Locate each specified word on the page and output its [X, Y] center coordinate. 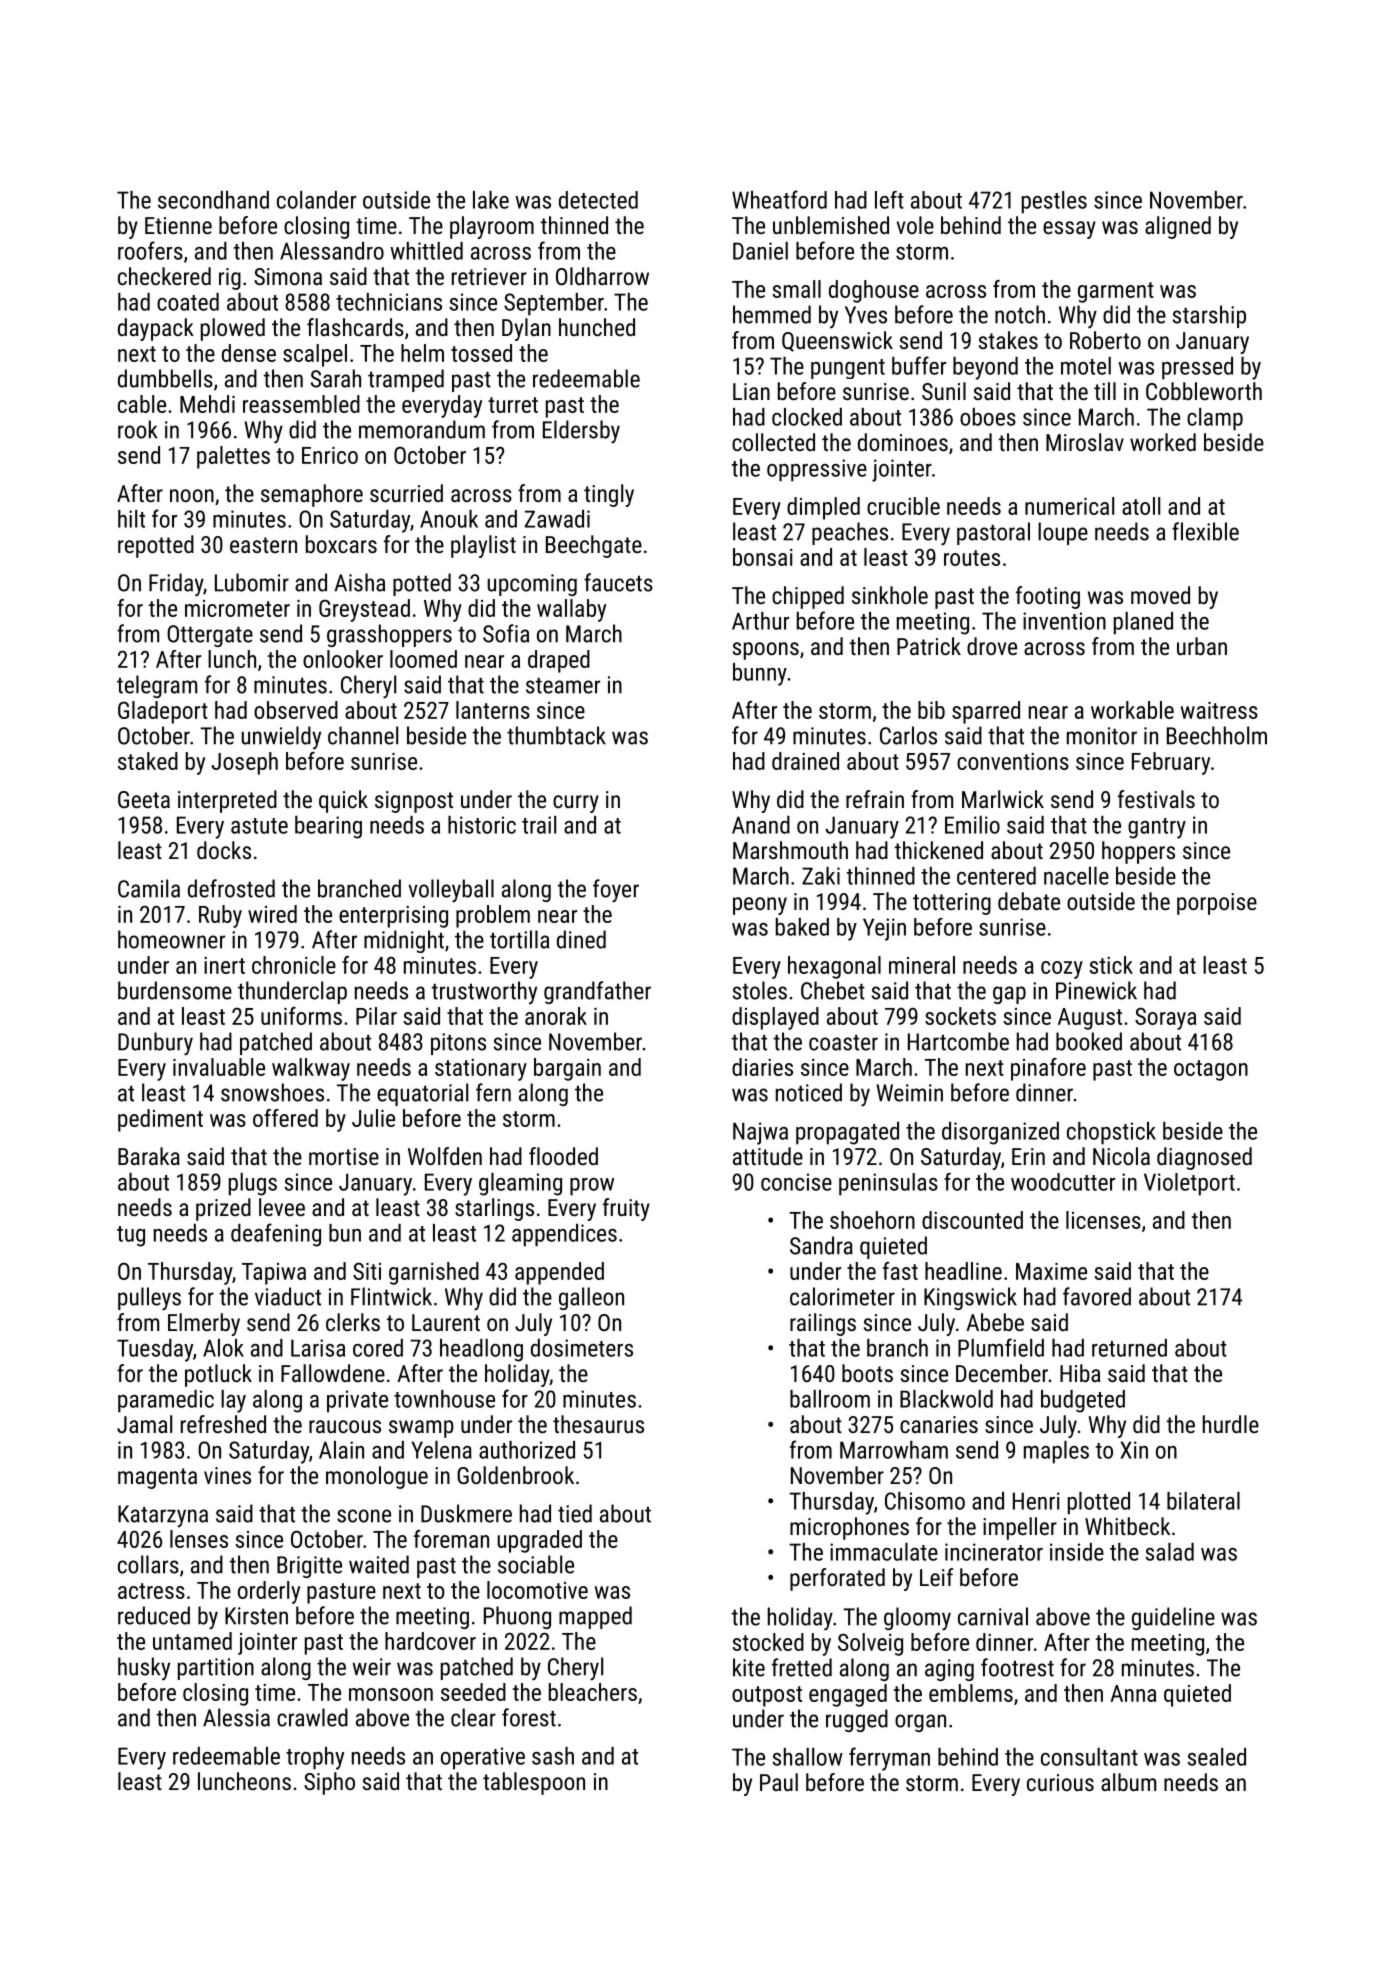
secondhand [213, 200]
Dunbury [155, 1044]
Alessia [236, 1717]
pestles [1054, 202]
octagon [1211, 1070]
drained [805, 761]
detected [598, 200]
